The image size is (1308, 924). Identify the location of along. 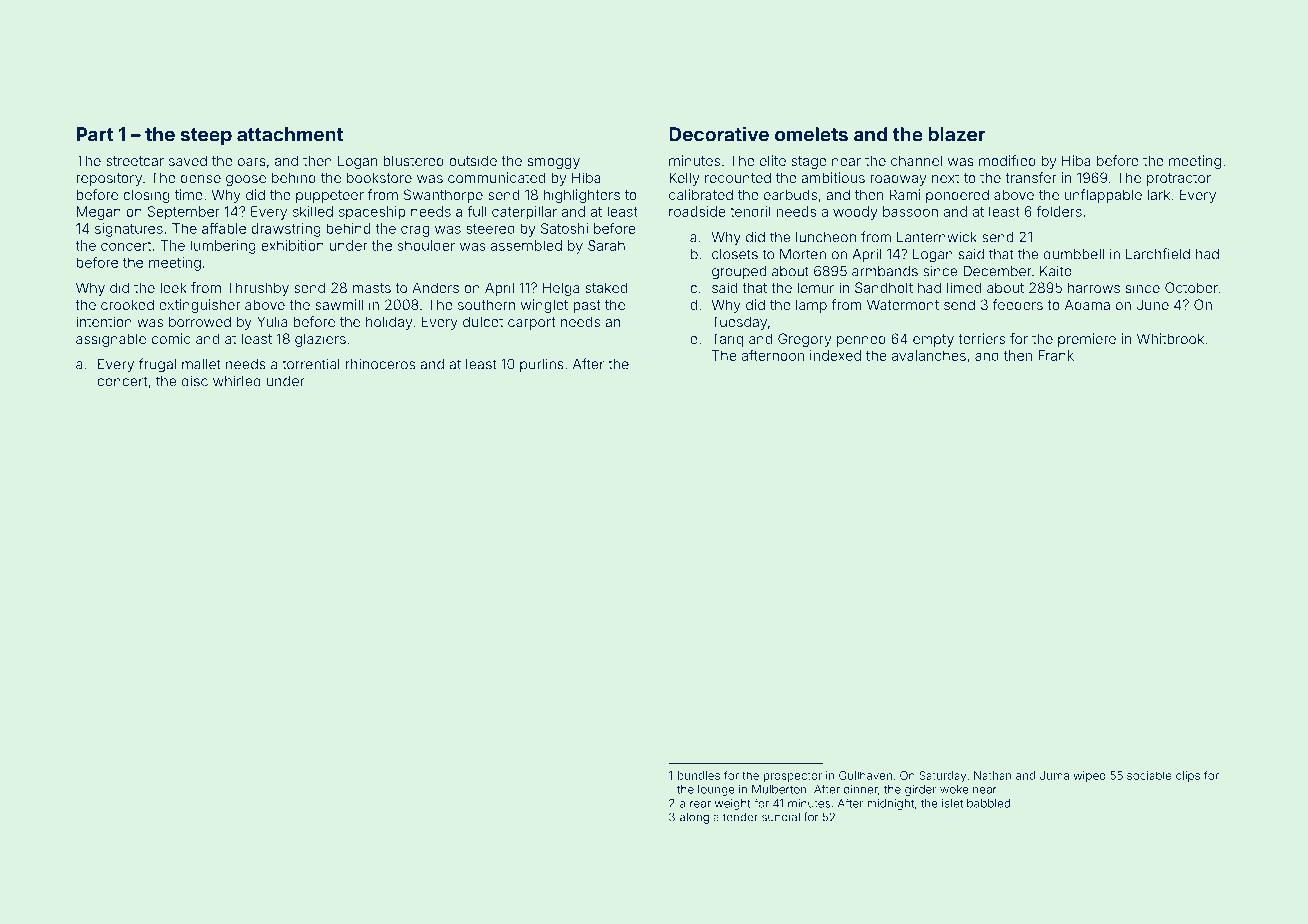
(694, 818).
